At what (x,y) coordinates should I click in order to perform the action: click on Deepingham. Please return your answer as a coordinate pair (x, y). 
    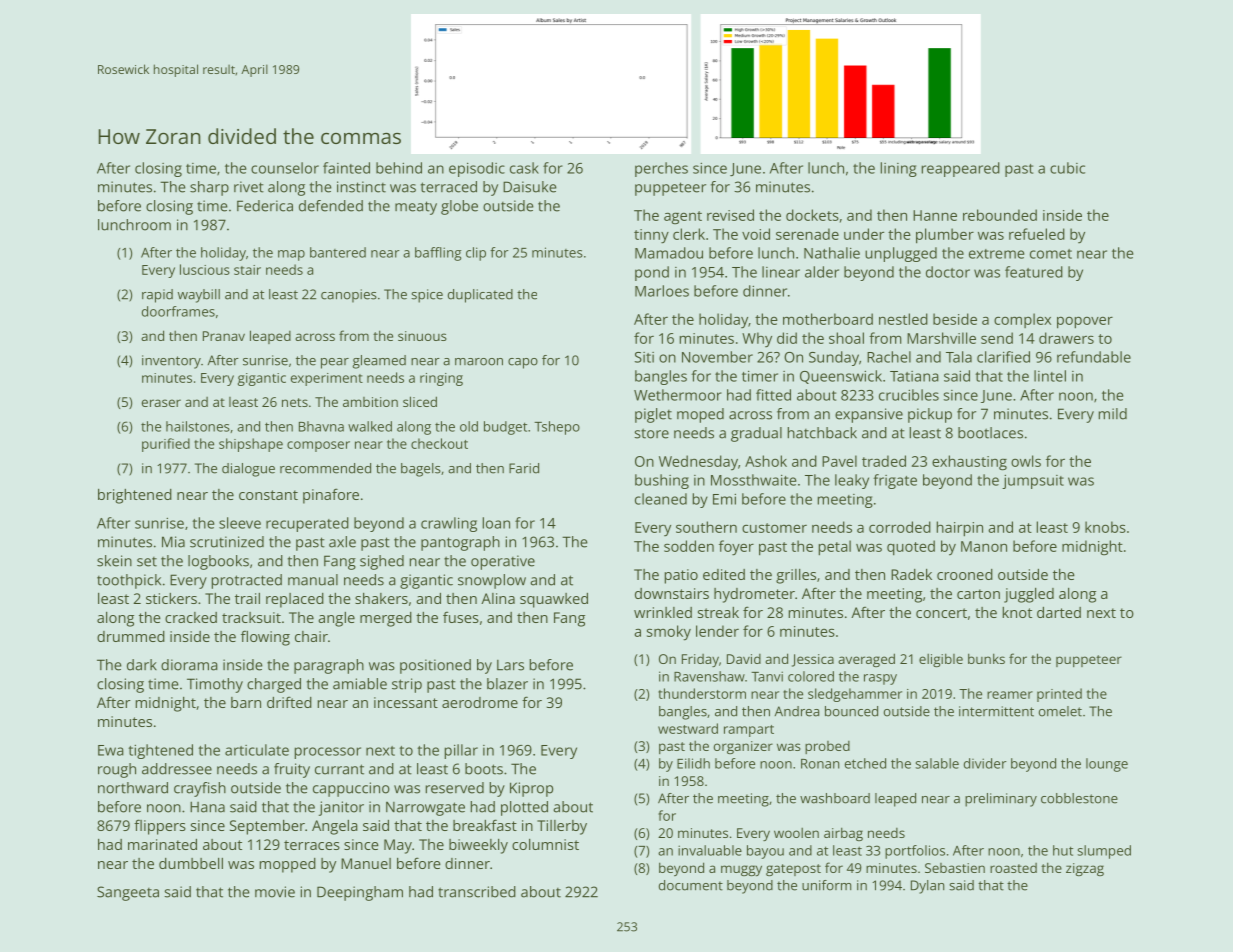
    Looking at the image, I should click on (360, 893).
